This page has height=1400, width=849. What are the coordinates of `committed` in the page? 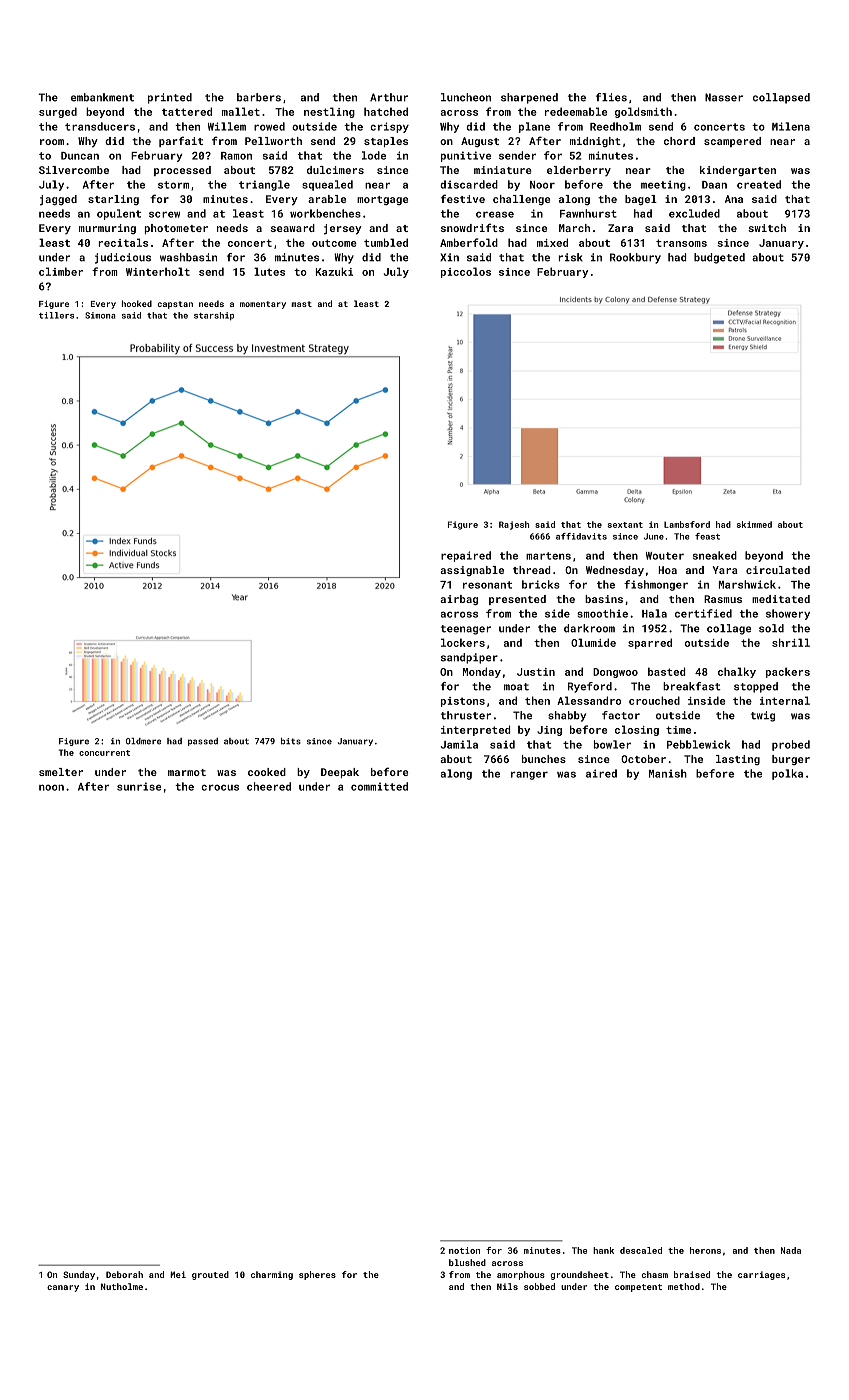 It's located at (379, 786).
